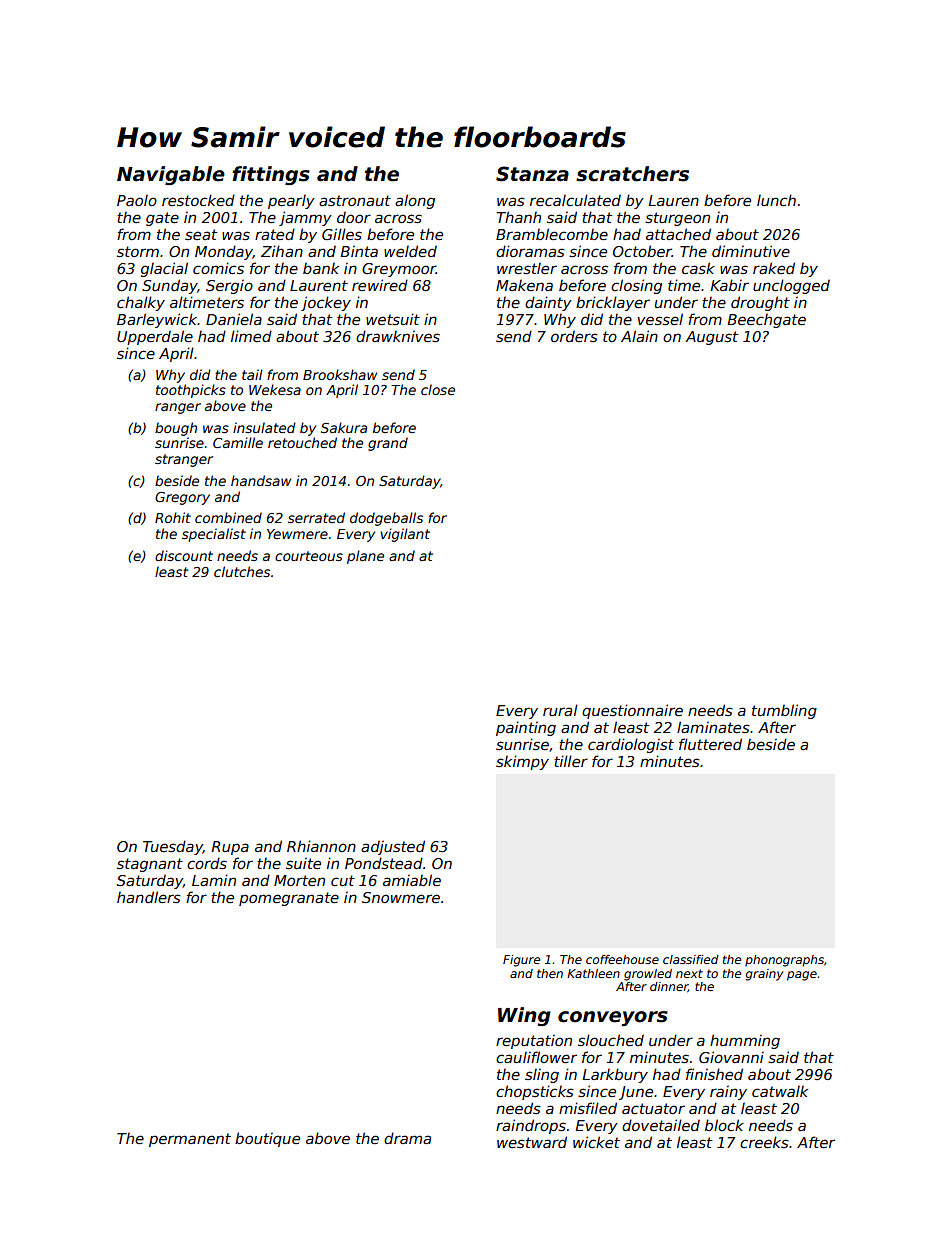 Image resolution: width=952 pixels, height=1233 pixels. I want to click on specialist, so click(214, 535).
